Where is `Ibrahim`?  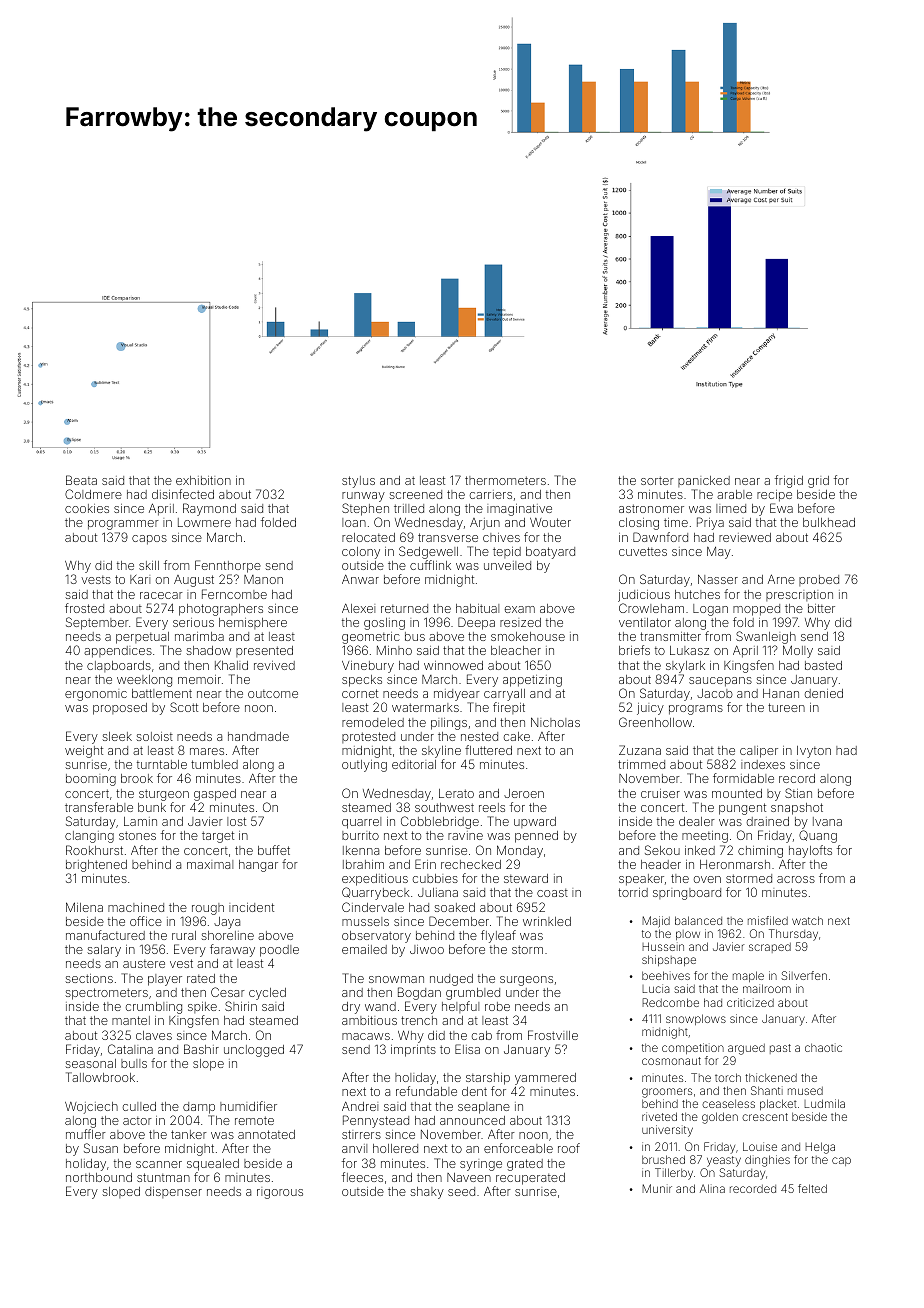 Ibrahim is located at coordinates (363, 864).
